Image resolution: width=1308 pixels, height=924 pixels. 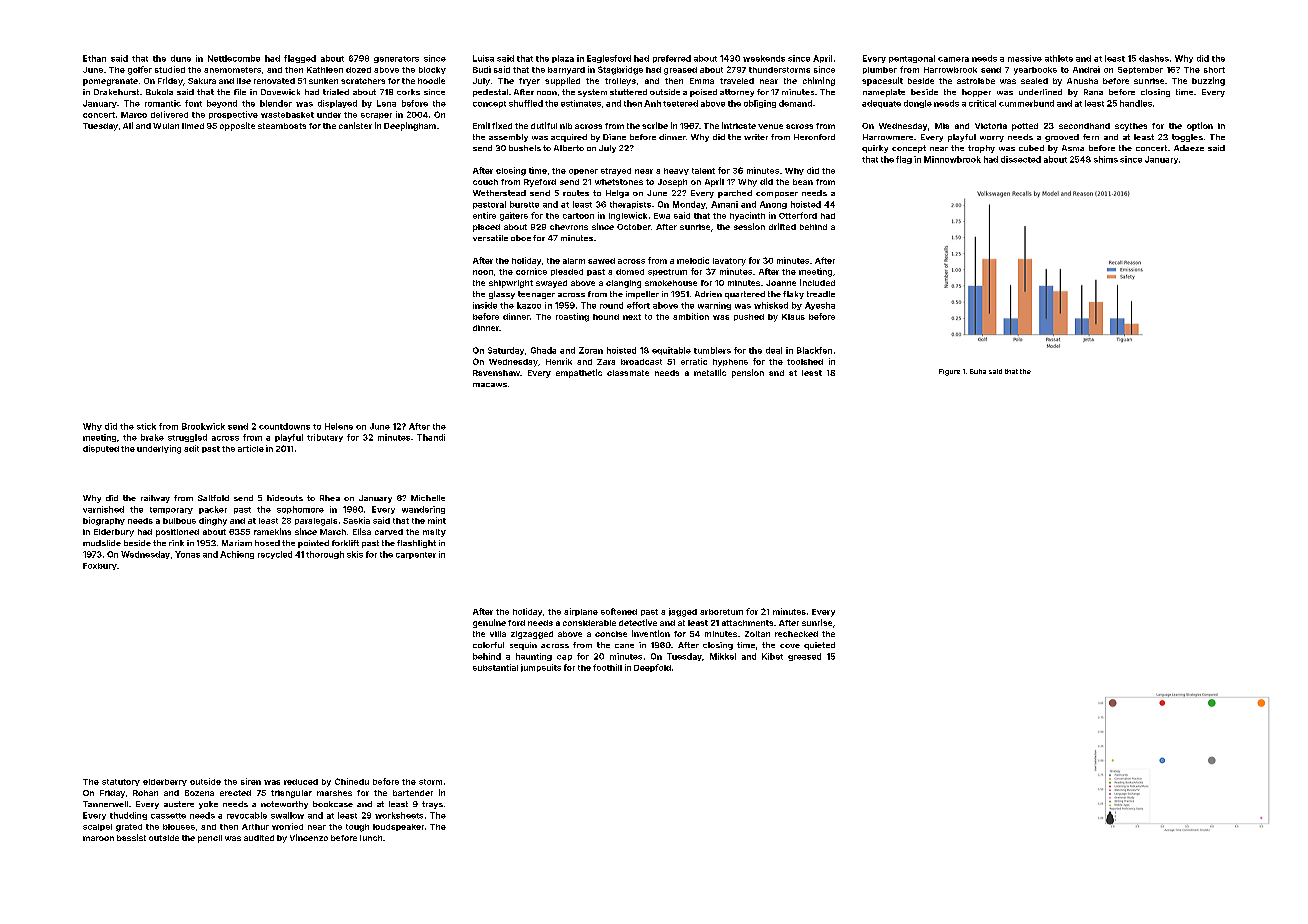 What do you see at coordinates (237, 543) in the image?
I see `Mariam` at bounding box center [237, 543].
